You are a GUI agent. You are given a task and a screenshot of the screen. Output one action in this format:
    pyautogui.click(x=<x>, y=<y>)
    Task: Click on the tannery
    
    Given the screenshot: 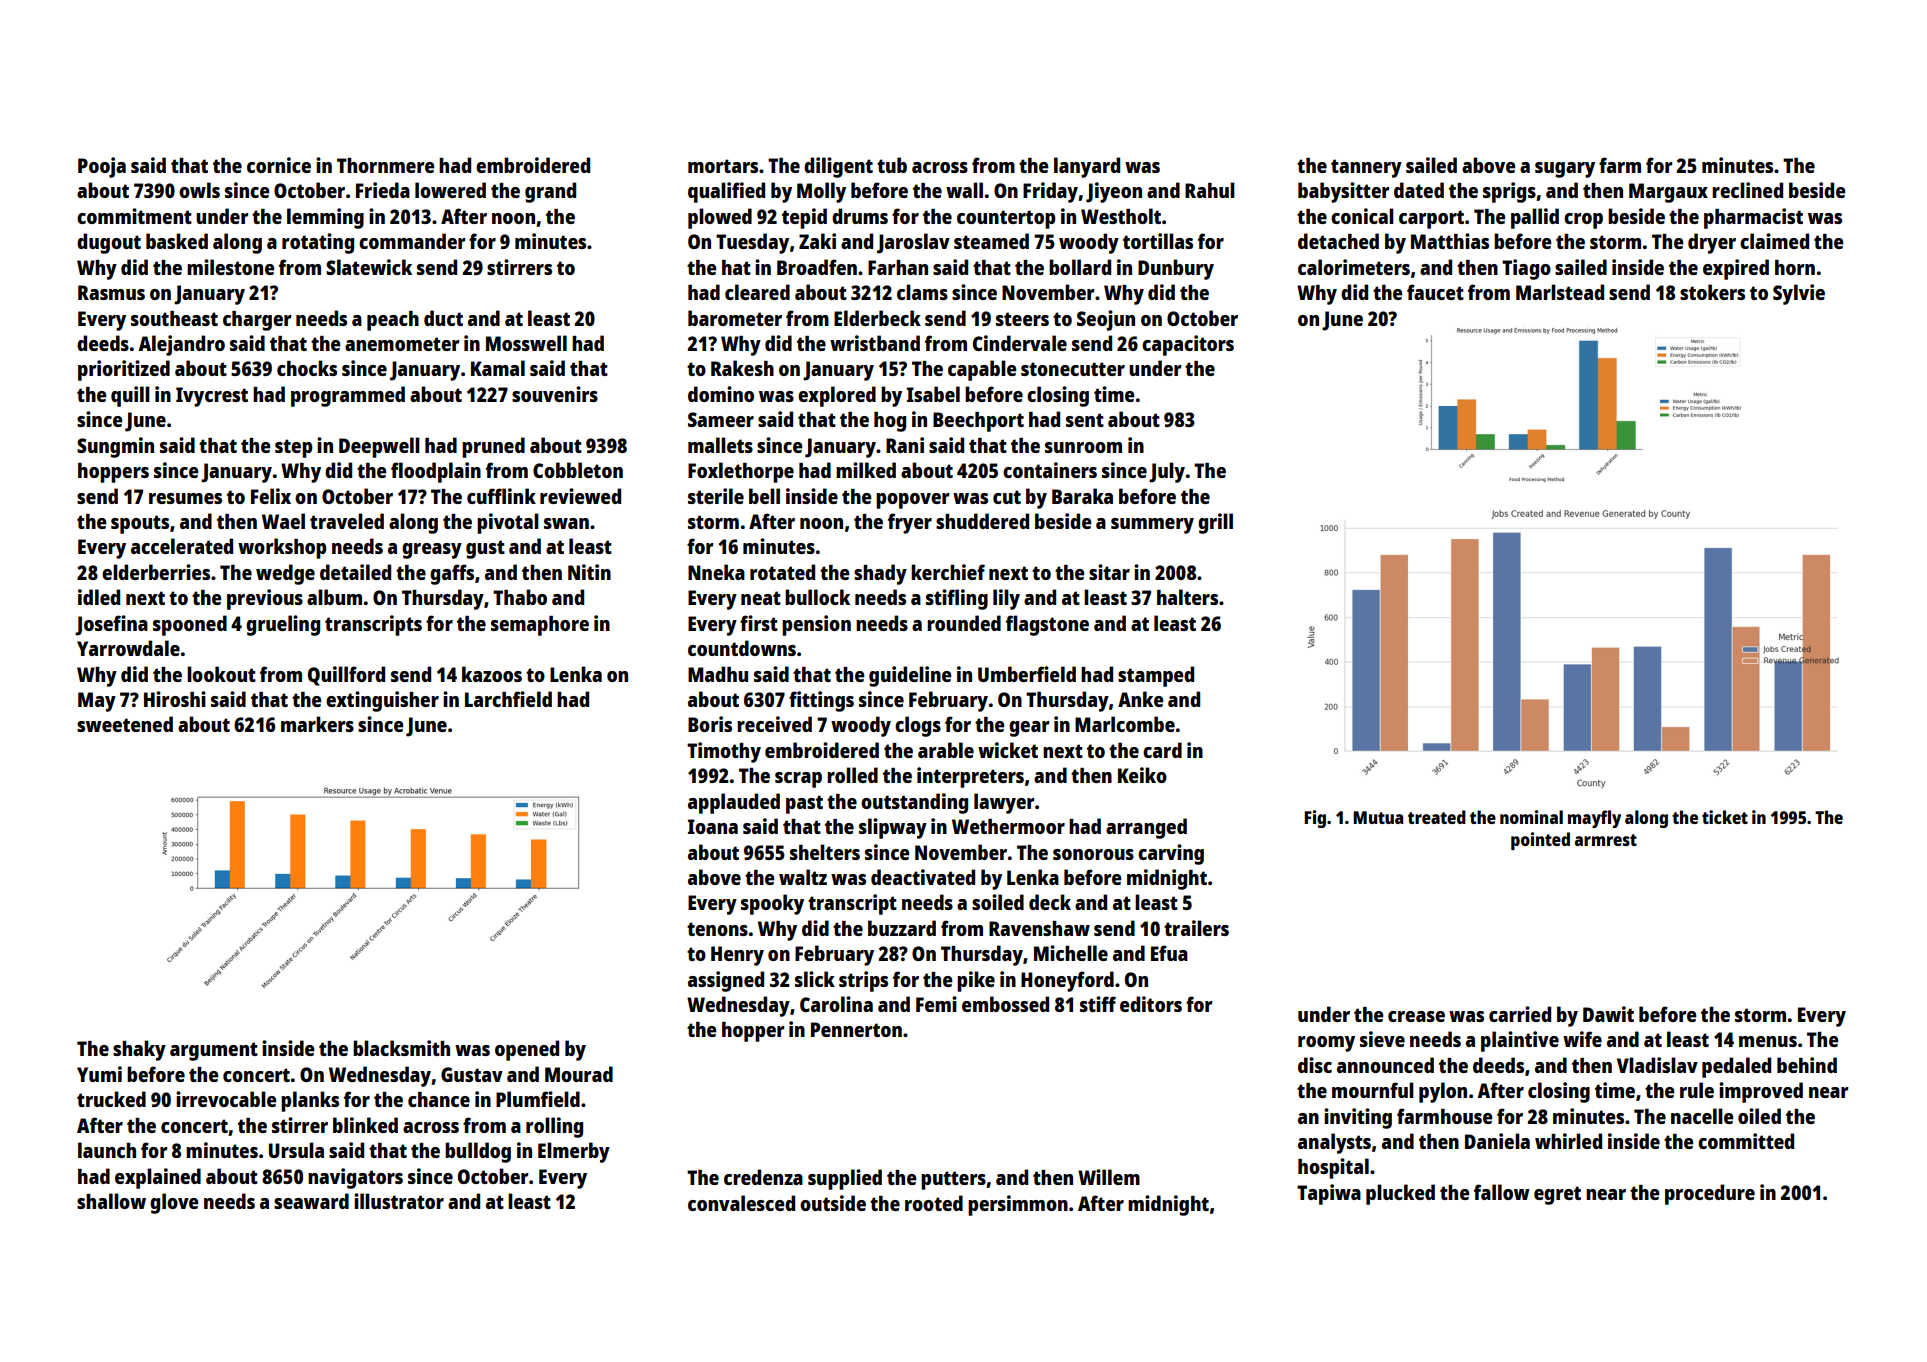 What is the action you would take?
    pyautogui.click(x=1366, y=168)
